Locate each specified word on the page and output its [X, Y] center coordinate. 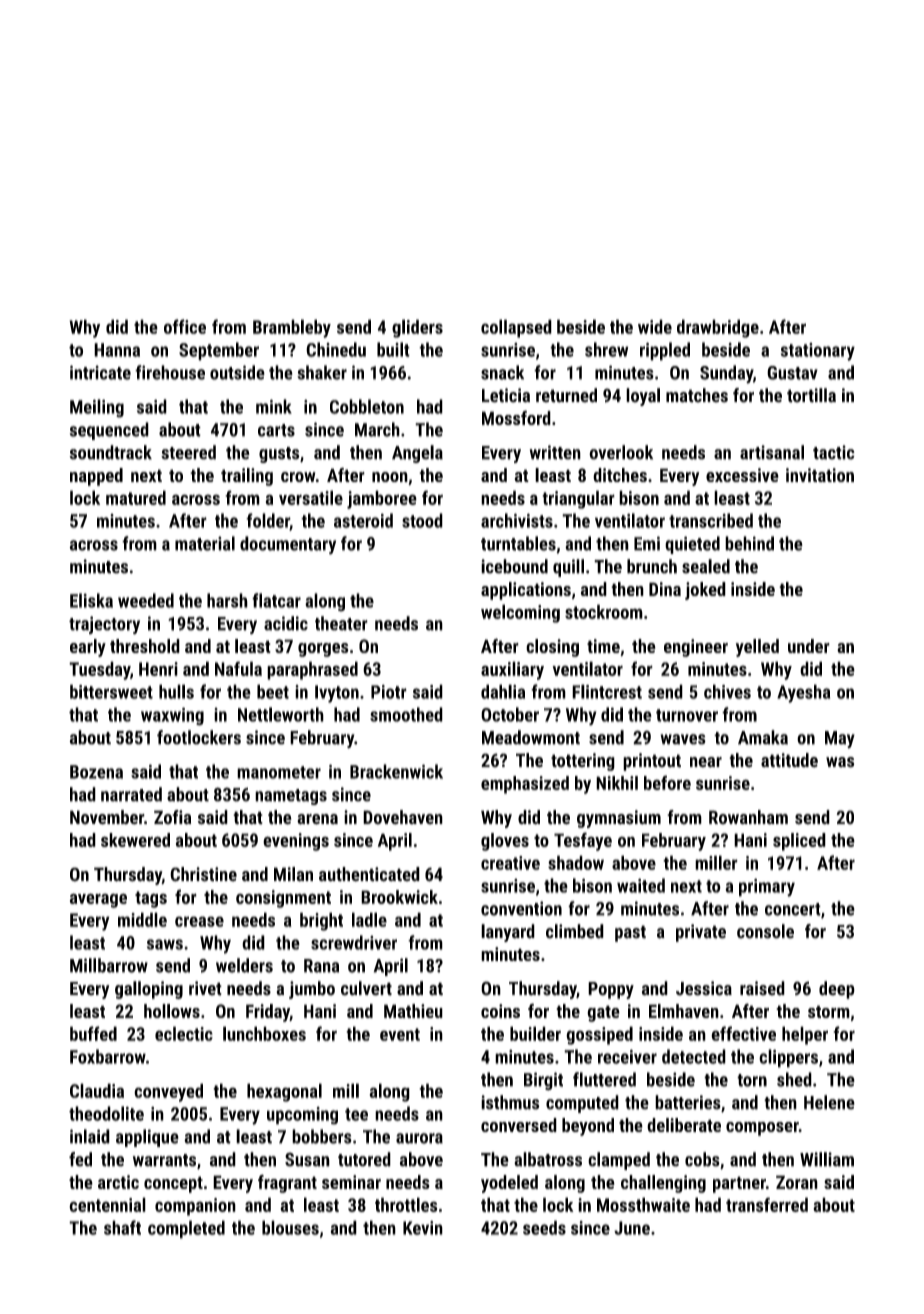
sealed [706, 566]
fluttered [604, 1079]
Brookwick [399, 897]
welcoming [520, 613]
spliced [799, 842]
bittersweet [111, 691]
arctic [118, 1182]
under [809, 646]
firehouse [170, 372]
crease [199, 921]
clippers [788, 1058]
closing [552, 648]
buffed [93, 1033]
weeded [146, 600]
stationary [818, 352]
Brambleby [292, 328]
